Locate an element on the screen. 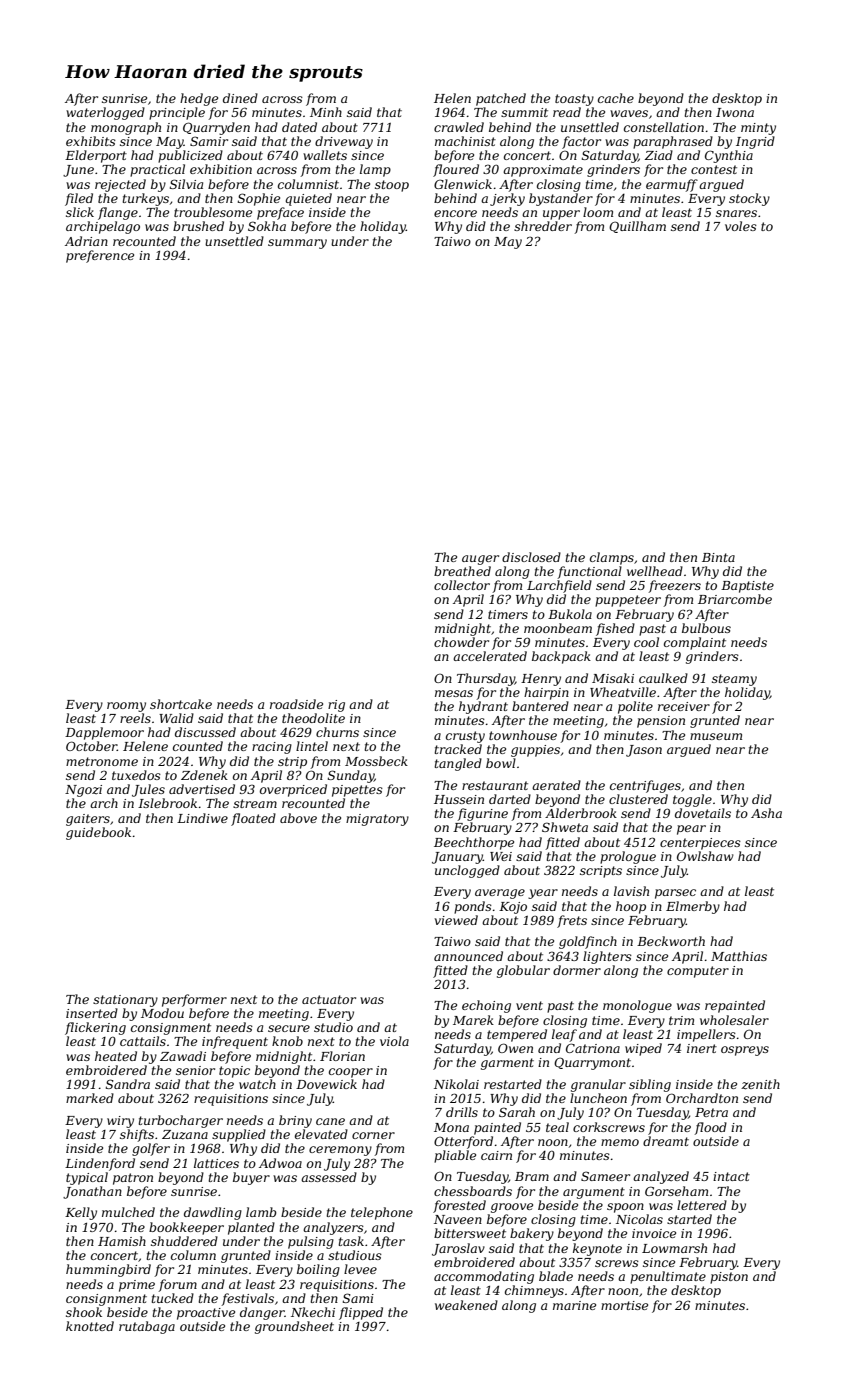 Image resolution: width=849 pixels, height=1400 pixels. unclogged is located at coordinates (467, 871).
